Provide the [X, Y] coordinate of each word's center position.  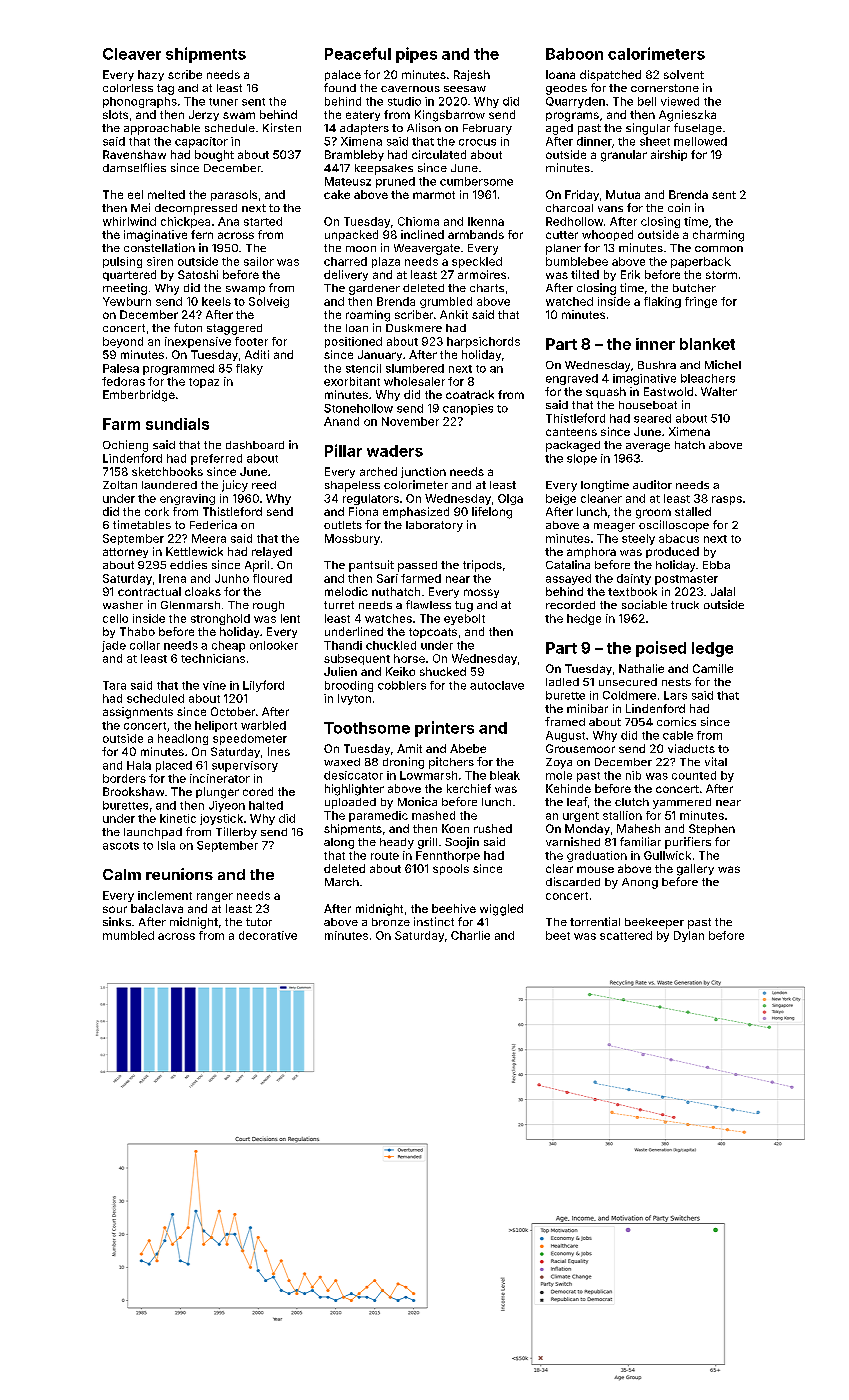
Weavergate [427, 249]
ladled [562, 682]
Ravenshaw [134, 154]
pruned [395, 182]
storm [721, 275]
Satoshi [198, 274]
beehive [454, 908]
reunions [179, 874]
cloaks [203, 591]
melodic [346, 591]
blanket [707, 344]
